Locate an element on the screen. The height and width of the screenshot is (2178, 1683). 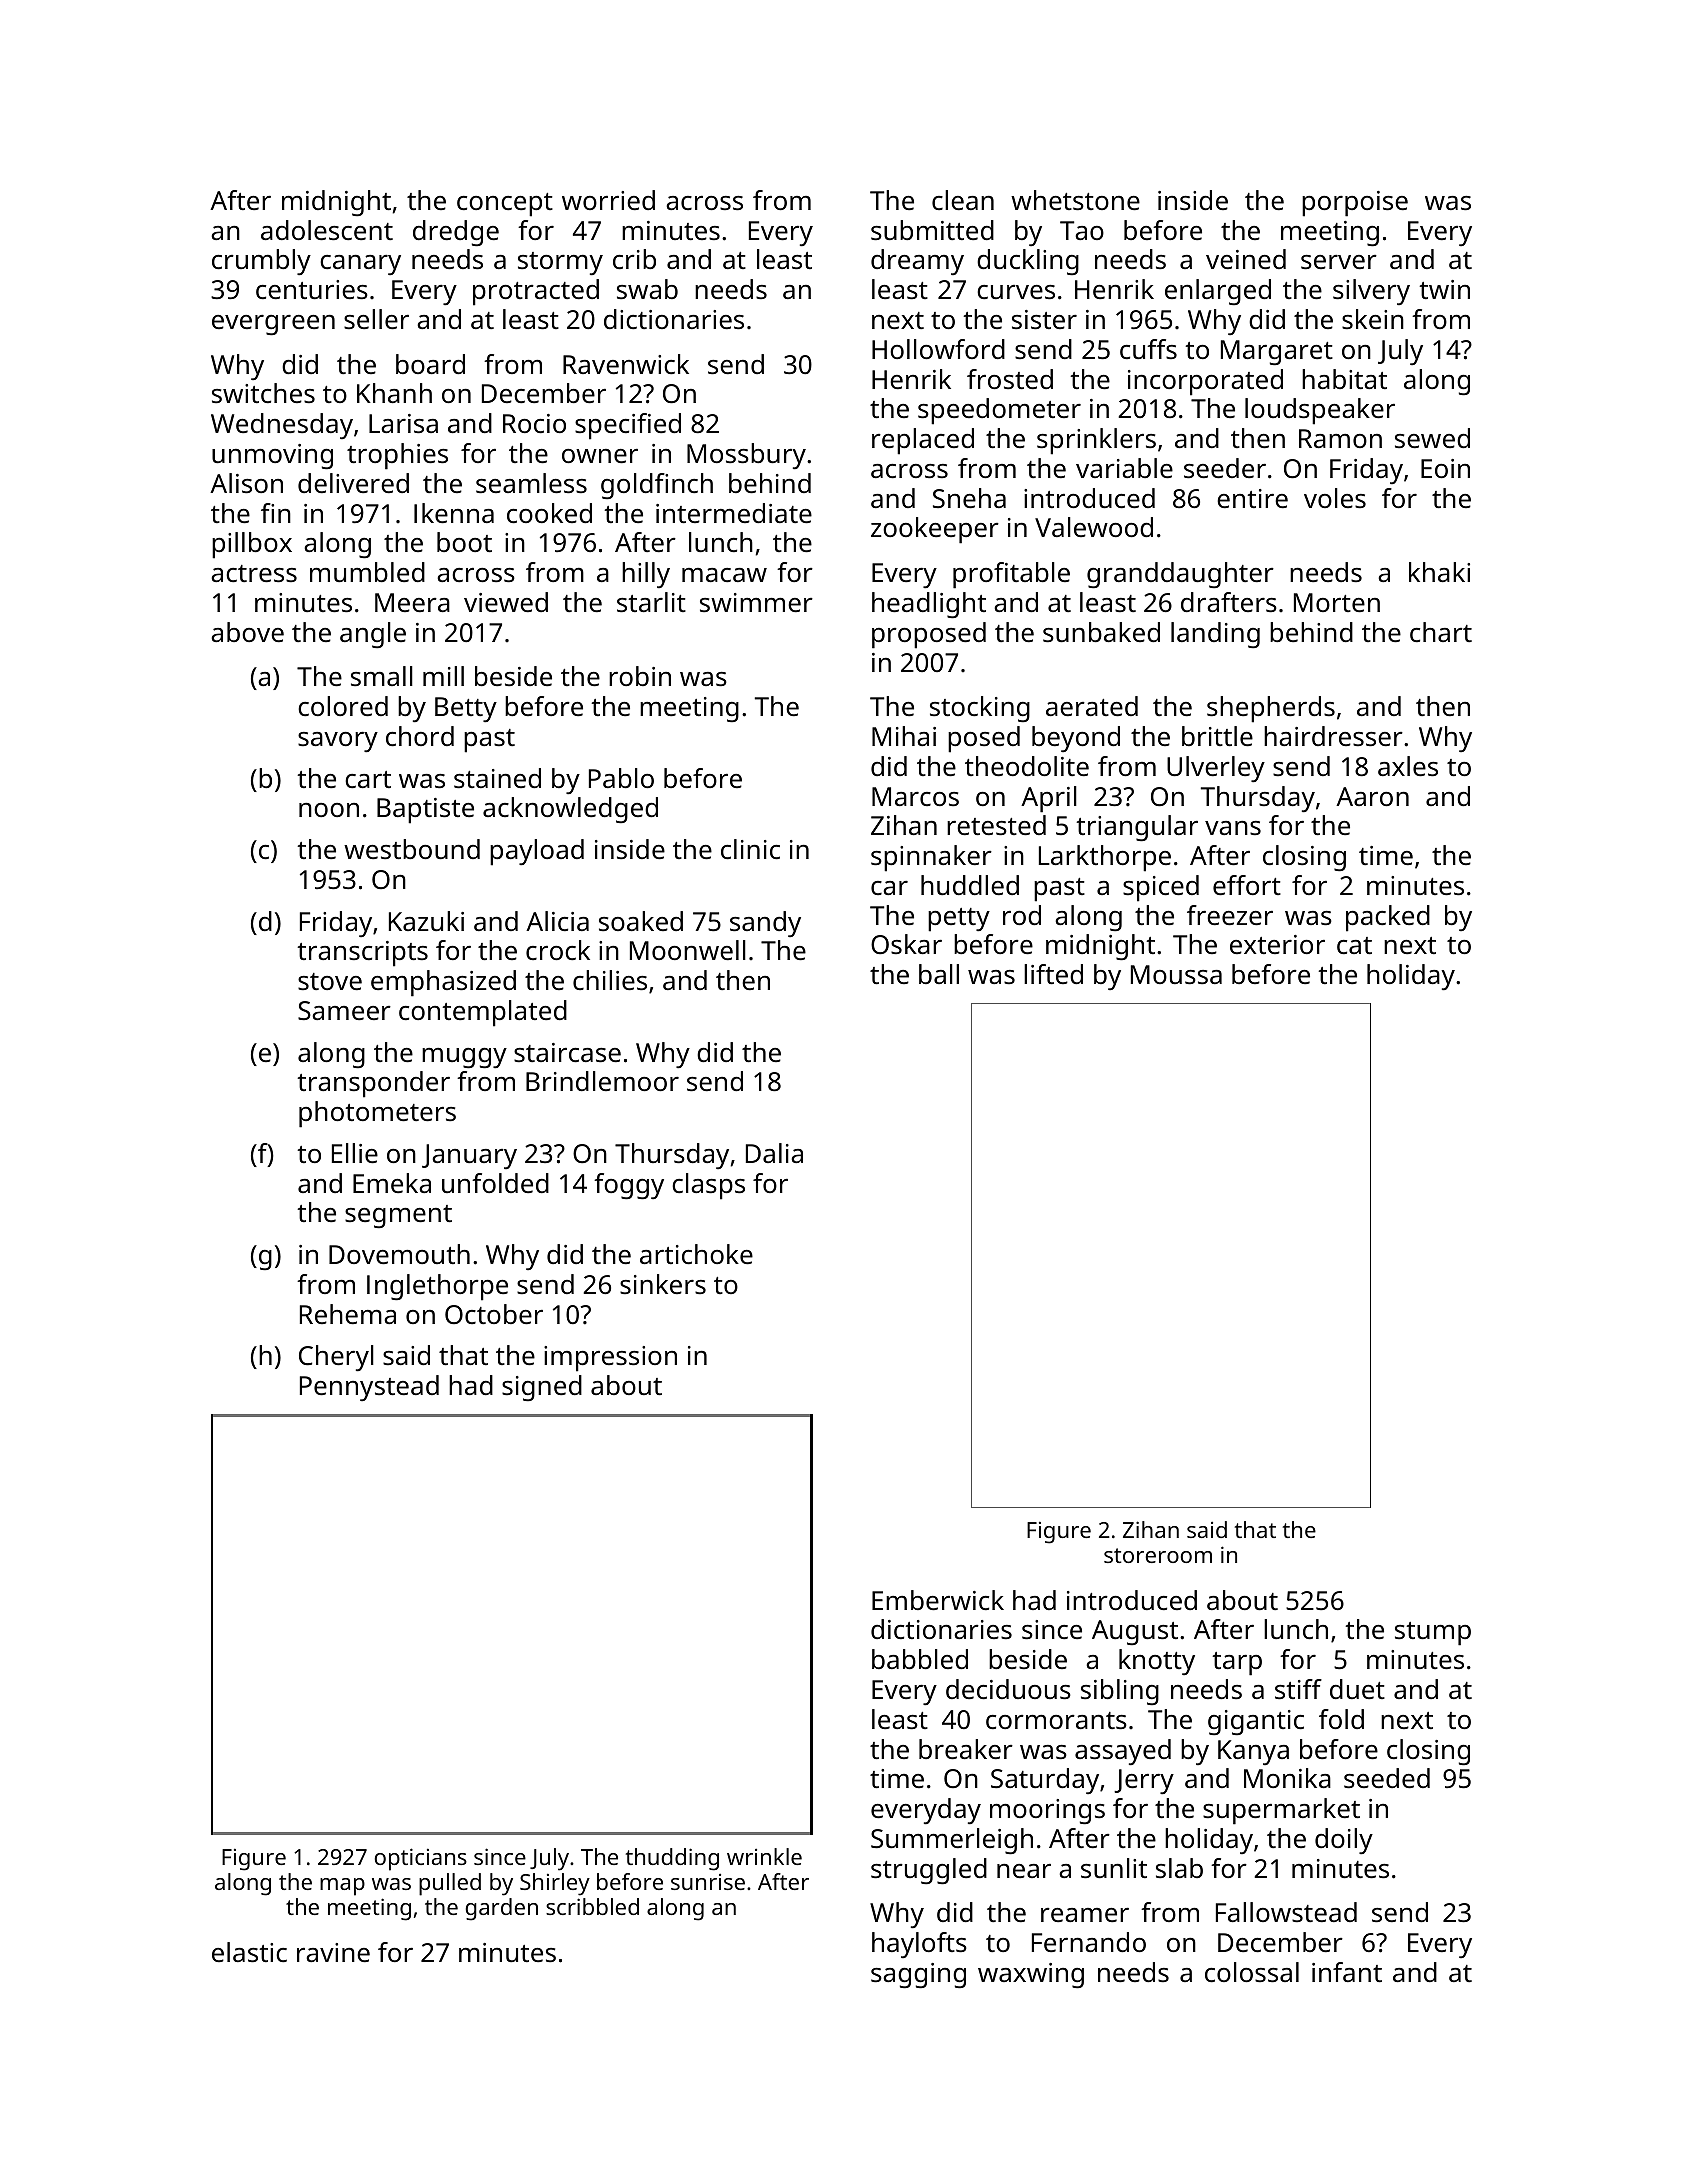
Oskar is located at coordinates (906, 944).
